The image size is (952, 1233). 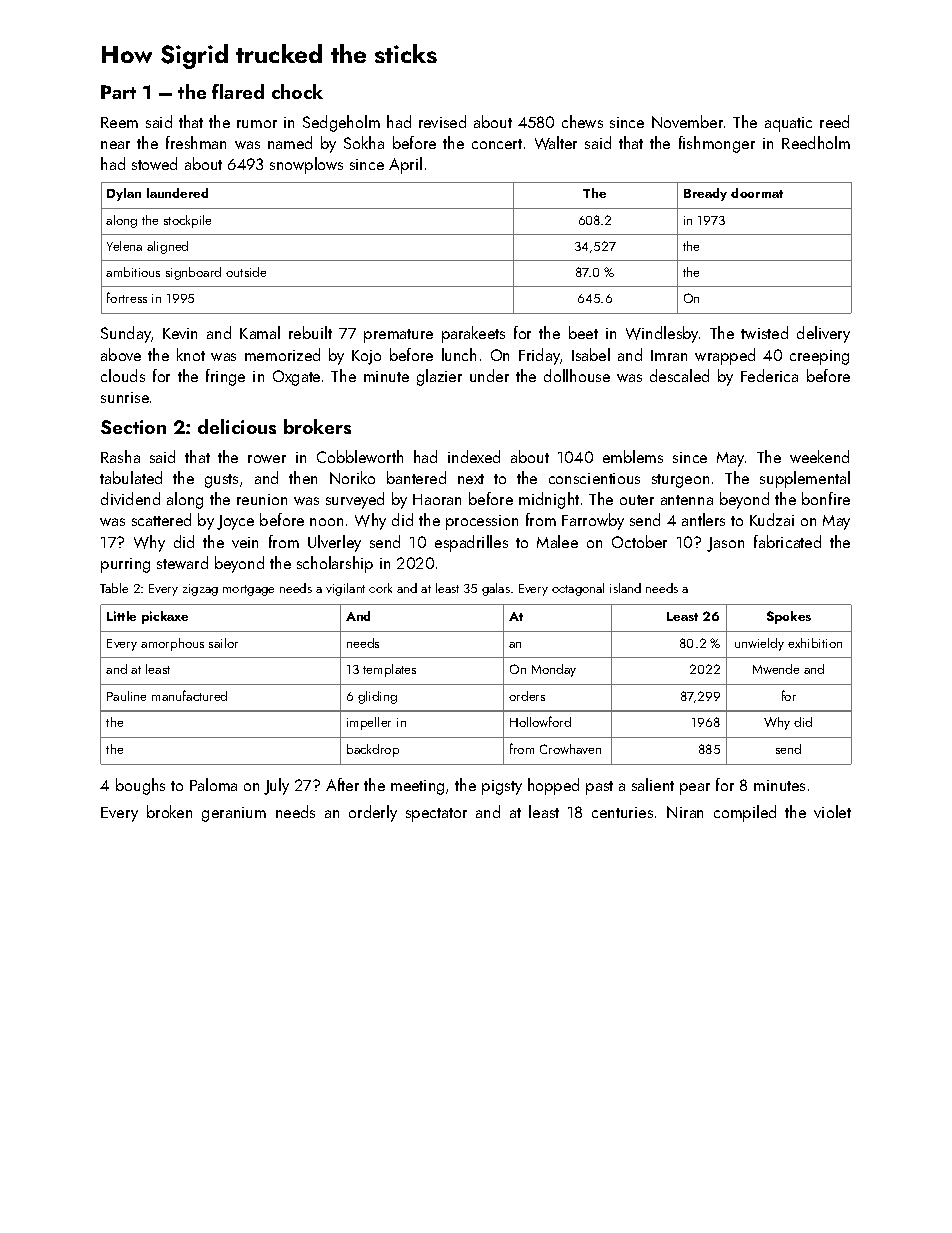 I want to click on octagonal, so click(x=578, y=589).
